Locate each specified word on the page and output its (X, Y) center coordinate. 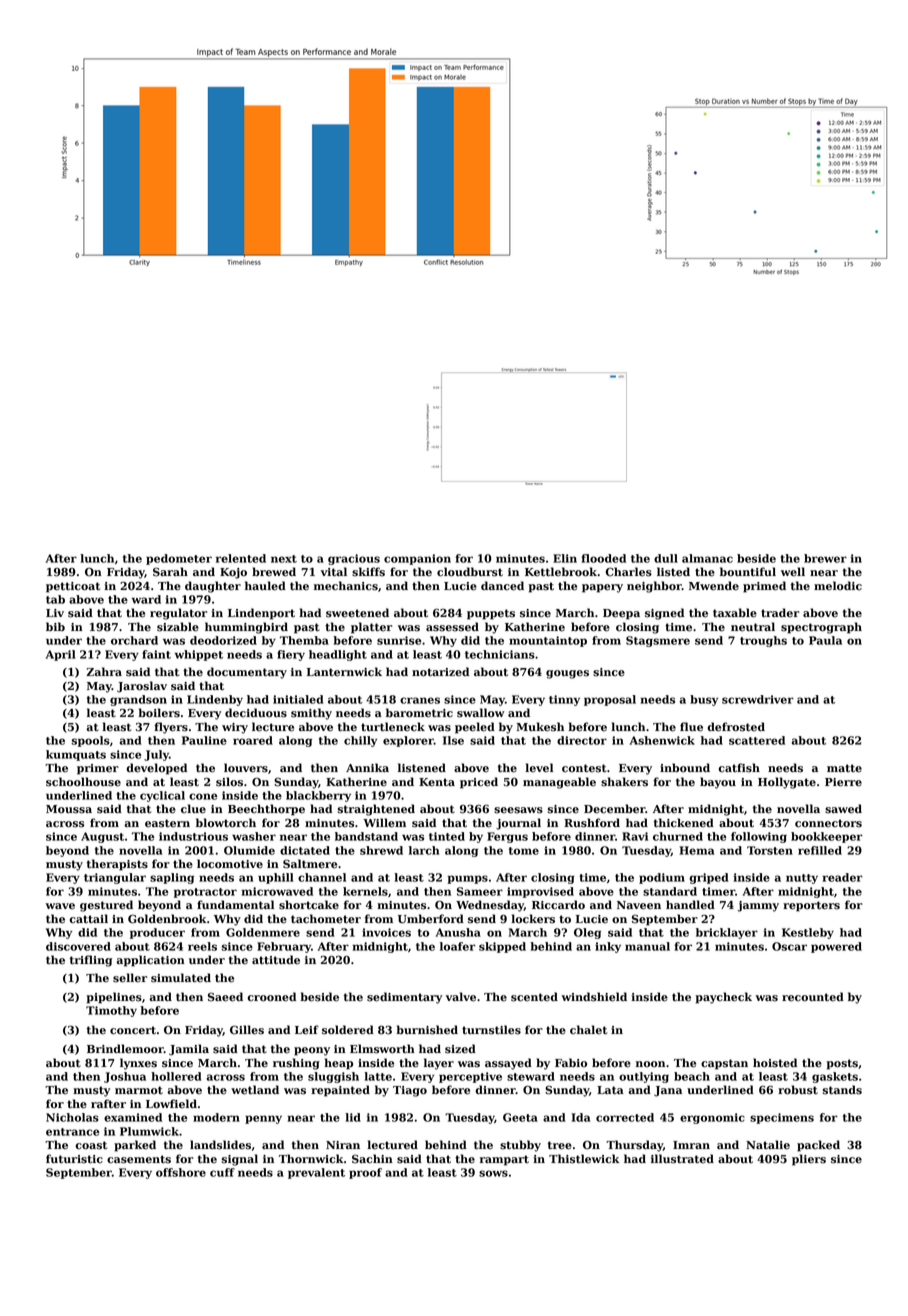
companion (417, 559)
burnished (427, 1030)
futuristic (74, 1159)
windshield (594, 997)
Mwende (714, 586)
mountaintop (548, 641)
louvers (246, 768)
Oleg (587, 933)
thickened (684, 823)
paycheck (724, 998)
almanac (707, 558)
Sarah (170, 572)
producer (157, 933)
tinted (447, 836)
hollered (176, 1076)
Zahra (104, 671)
